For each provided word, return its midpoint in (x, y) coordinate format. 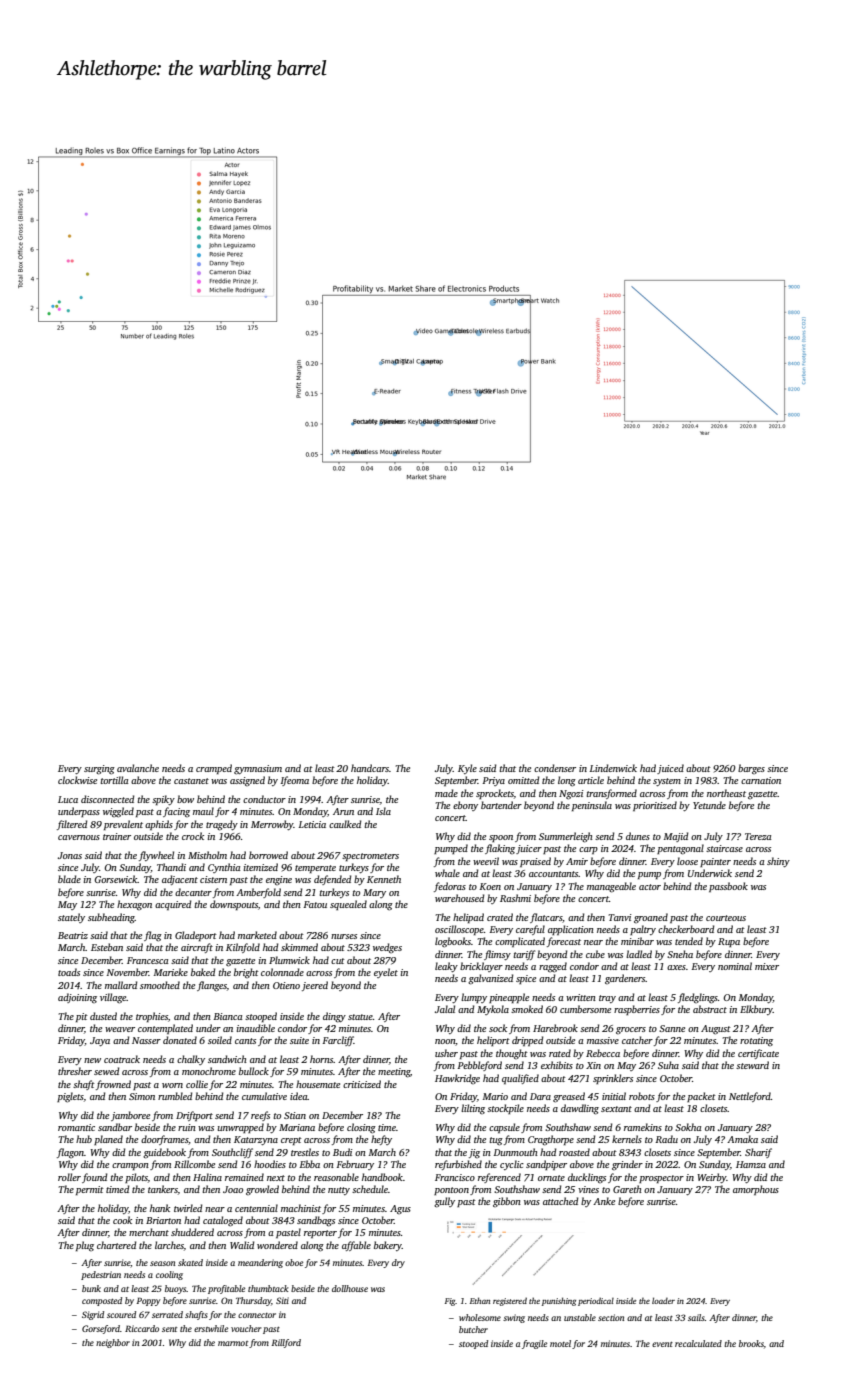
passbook (728, 887)
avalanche (138, 768)
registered (510, 1301)
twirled (188, 1208)
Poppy (148, 1302)
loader (663, 1300)
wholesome (480, 1317)
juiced (670, 769)
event (662, 1344)
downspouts (234, 905)
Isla (383, 811)
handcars (370, 768)
